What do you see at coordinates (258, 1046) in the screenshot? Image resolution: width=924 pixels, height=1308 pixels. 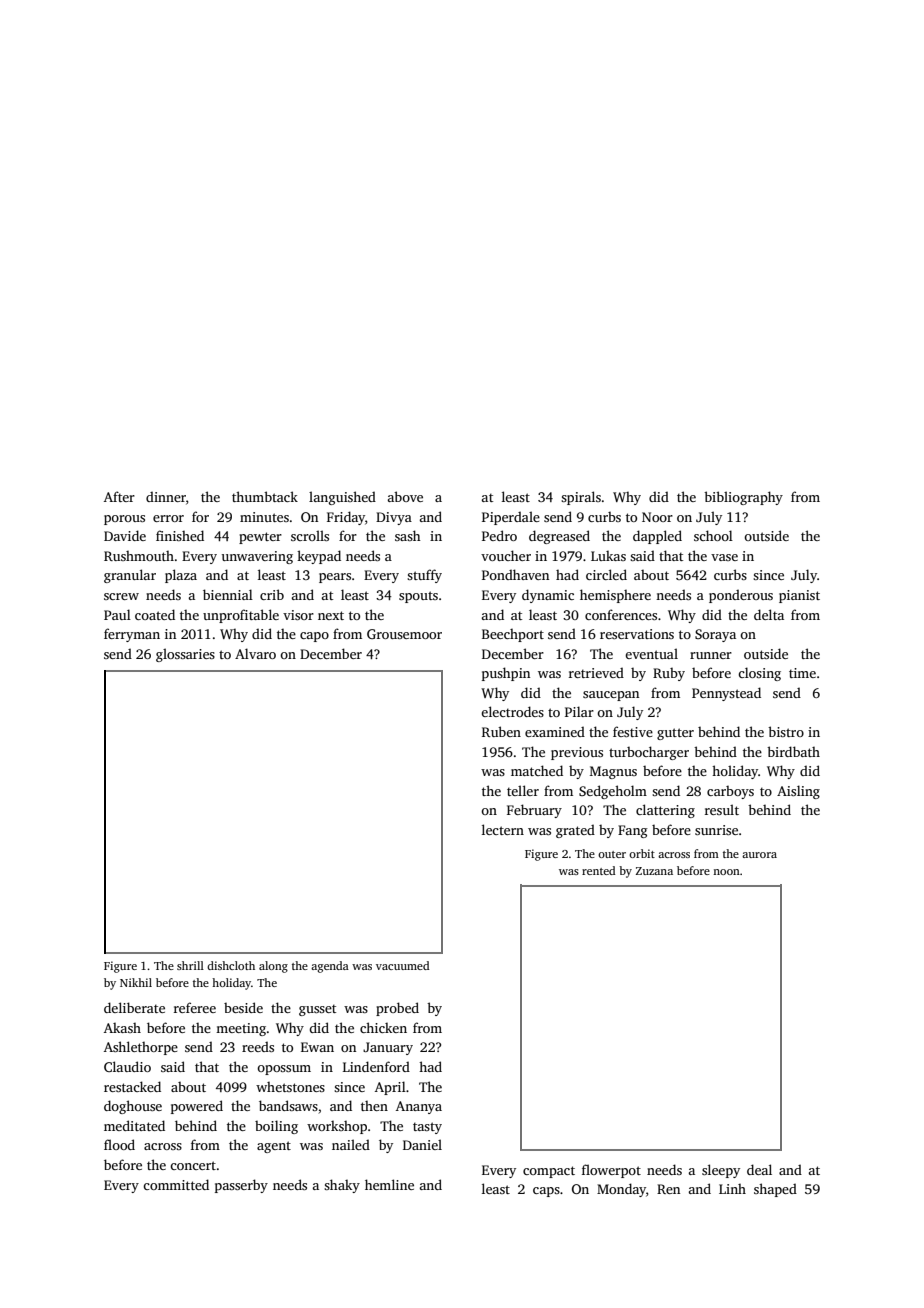 I see `reeds` at bounding box center [258, 1046].
